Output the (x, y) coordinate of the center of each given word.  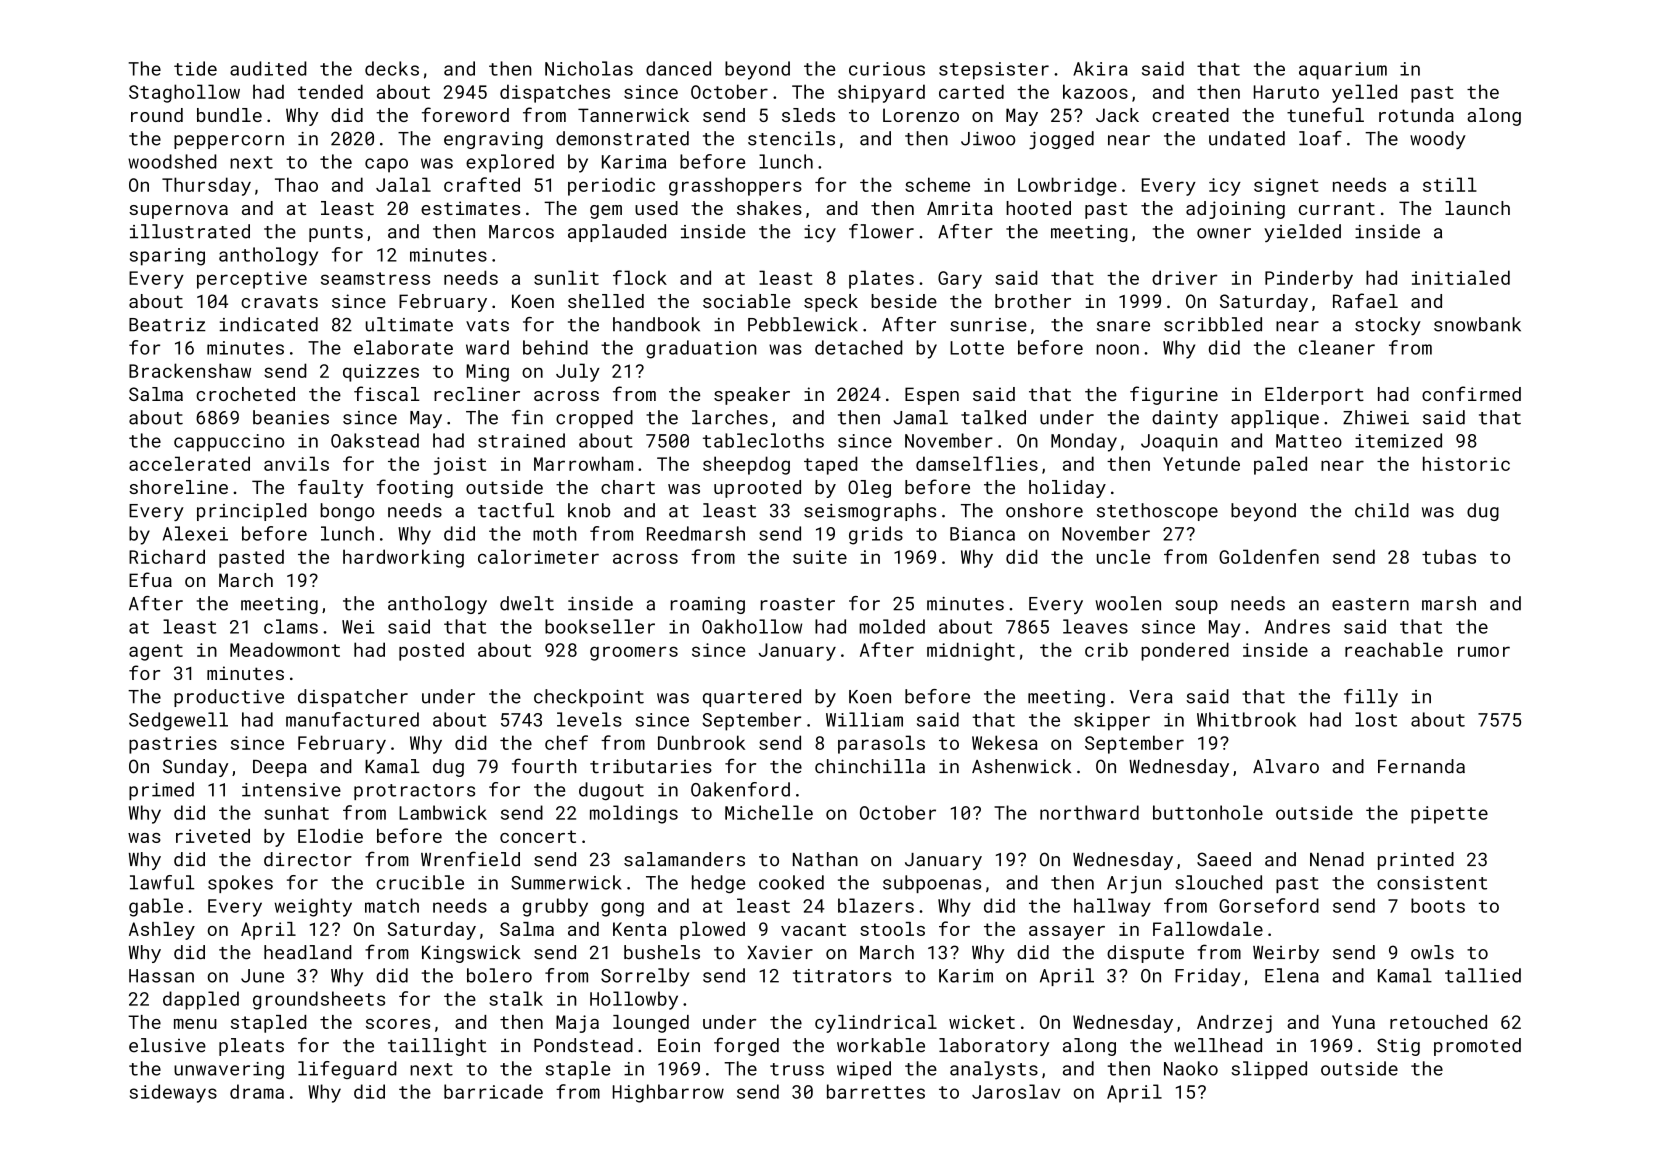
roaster (798, 604)
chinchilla (870, 766)
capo (386, 165)
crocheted (245, 394)
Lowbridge (1067, 186)
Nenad (1337, 859)
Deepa (280, 768)
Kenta (639, 929)
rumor (1484, 651)
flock (640, 277)
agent (156, 652)
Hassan (161, 976)
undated (1247, 138)
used (656, 208)
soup (1196, 607)
